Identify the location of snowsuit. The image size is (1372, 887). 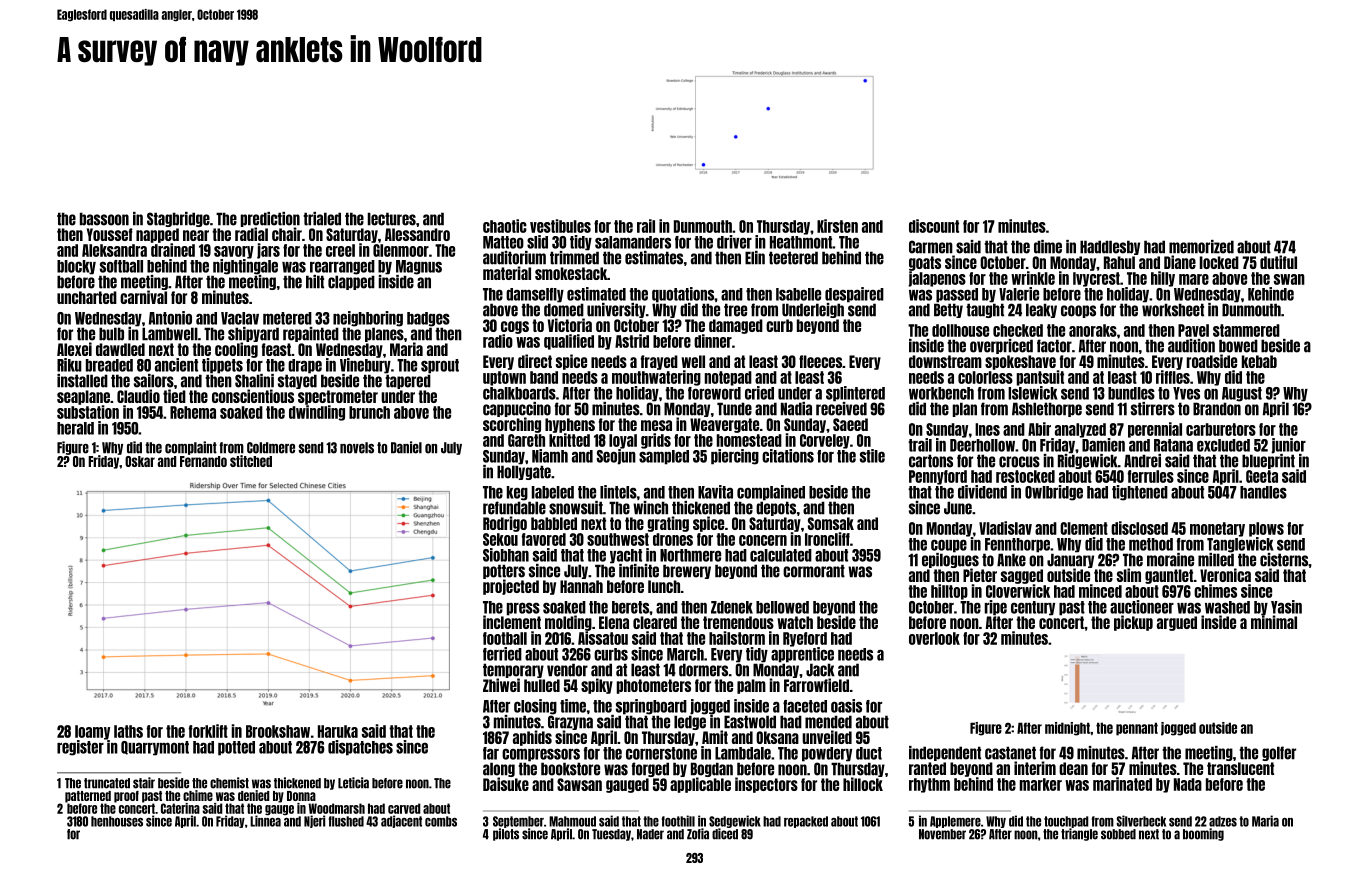
(576, 508).
